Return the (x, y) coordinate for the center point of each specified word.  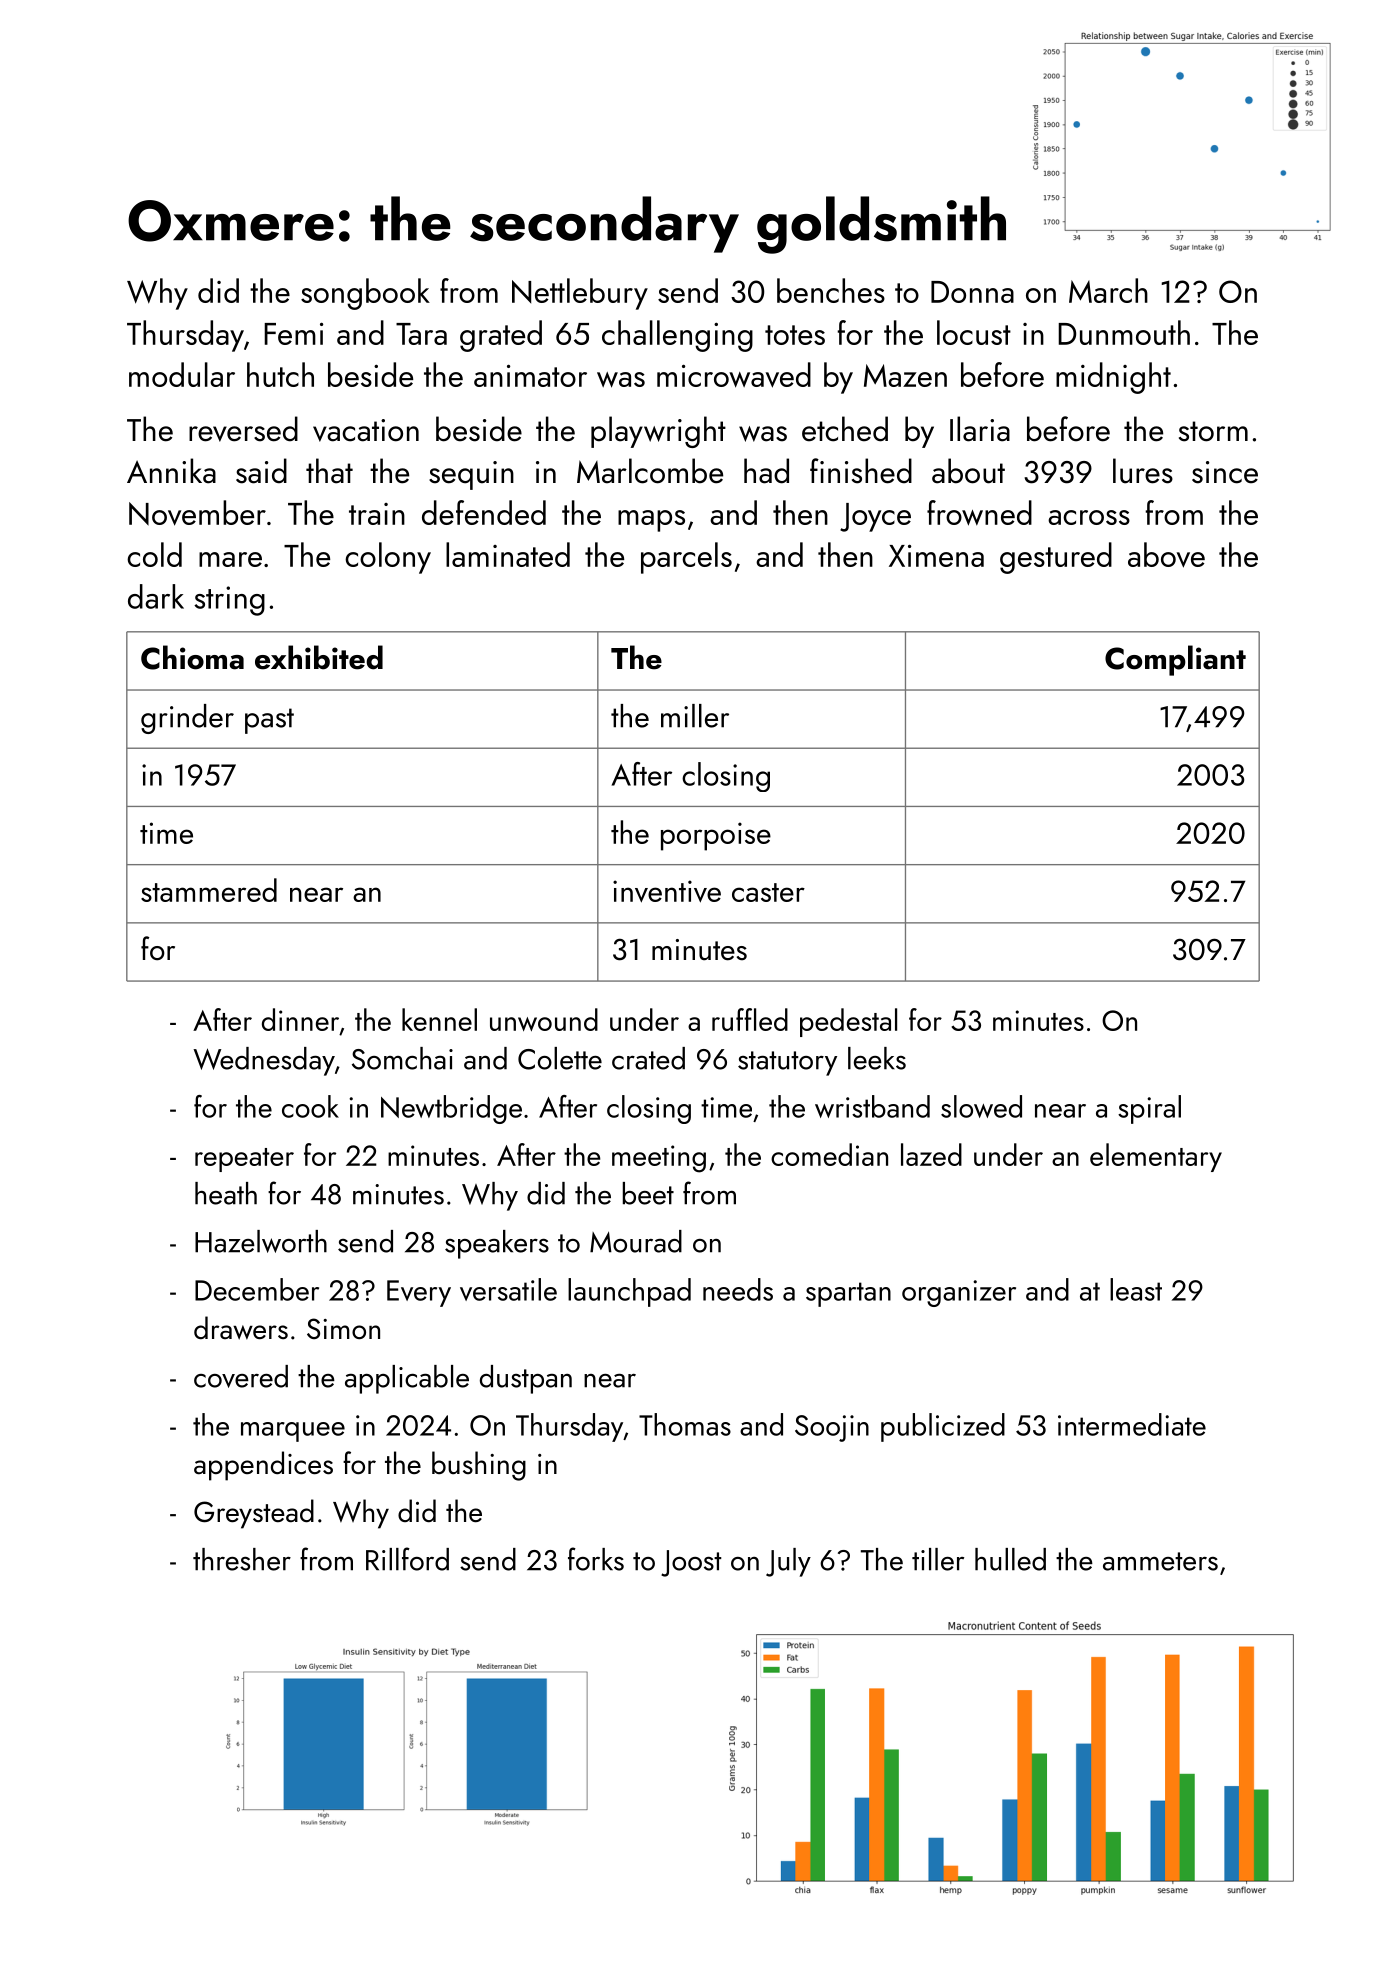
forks (596, 1559)
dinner (300, 1019)
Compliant (1175, 660)
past (269, 721)
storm (1213, 431)
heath (226, 1193)
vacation (366, 430)
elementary (1156, 1157)
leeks (877, 1058)
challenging (677, 336)
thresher (242, 1559)
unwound (544, 1019)
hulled (1010, 1559)
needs (738, 1289)
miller (695, 716)
